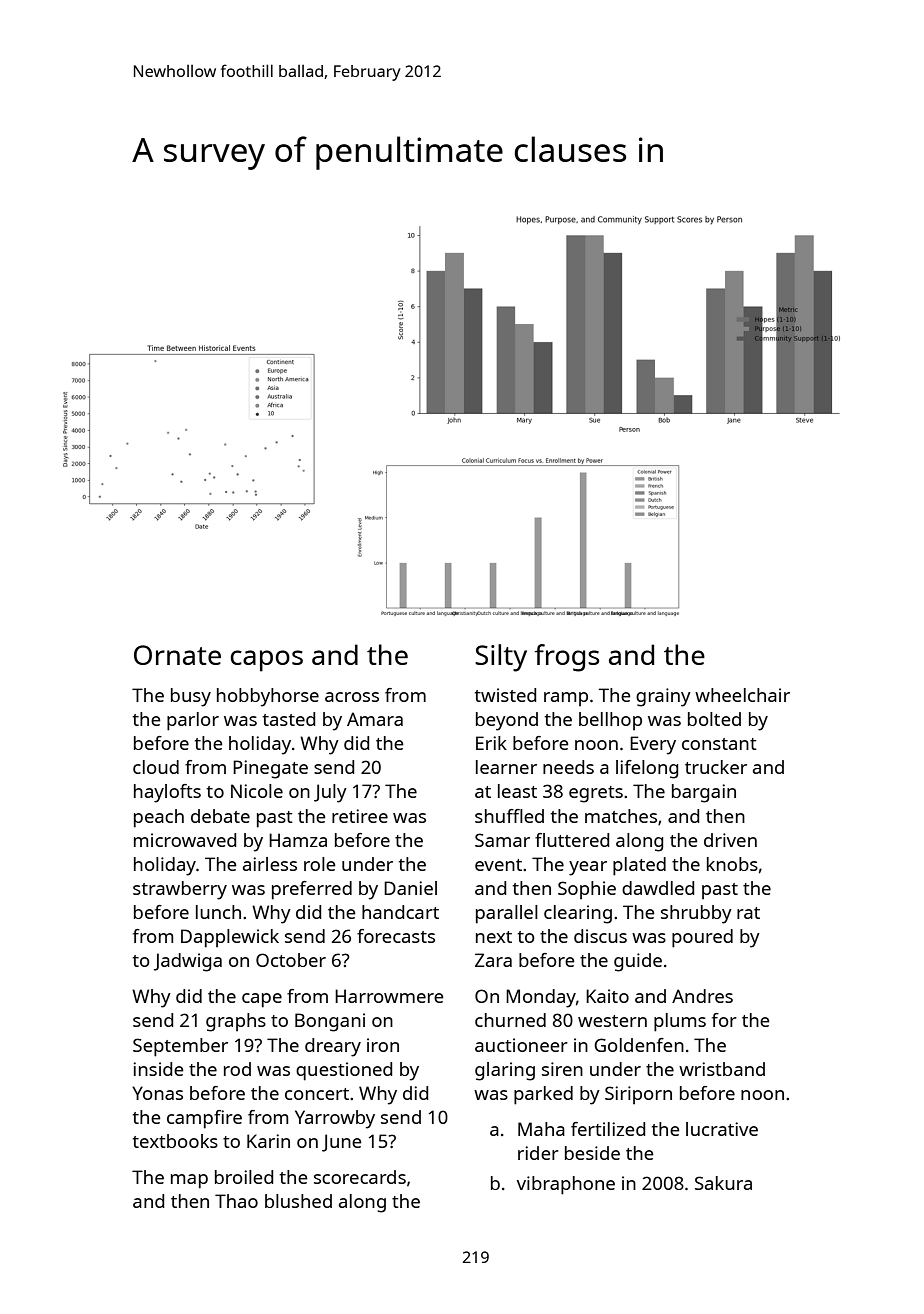 Image resolution: width=924 pixels, height=1314 pixels. I want to click on Karin, so click(268, 1141).
